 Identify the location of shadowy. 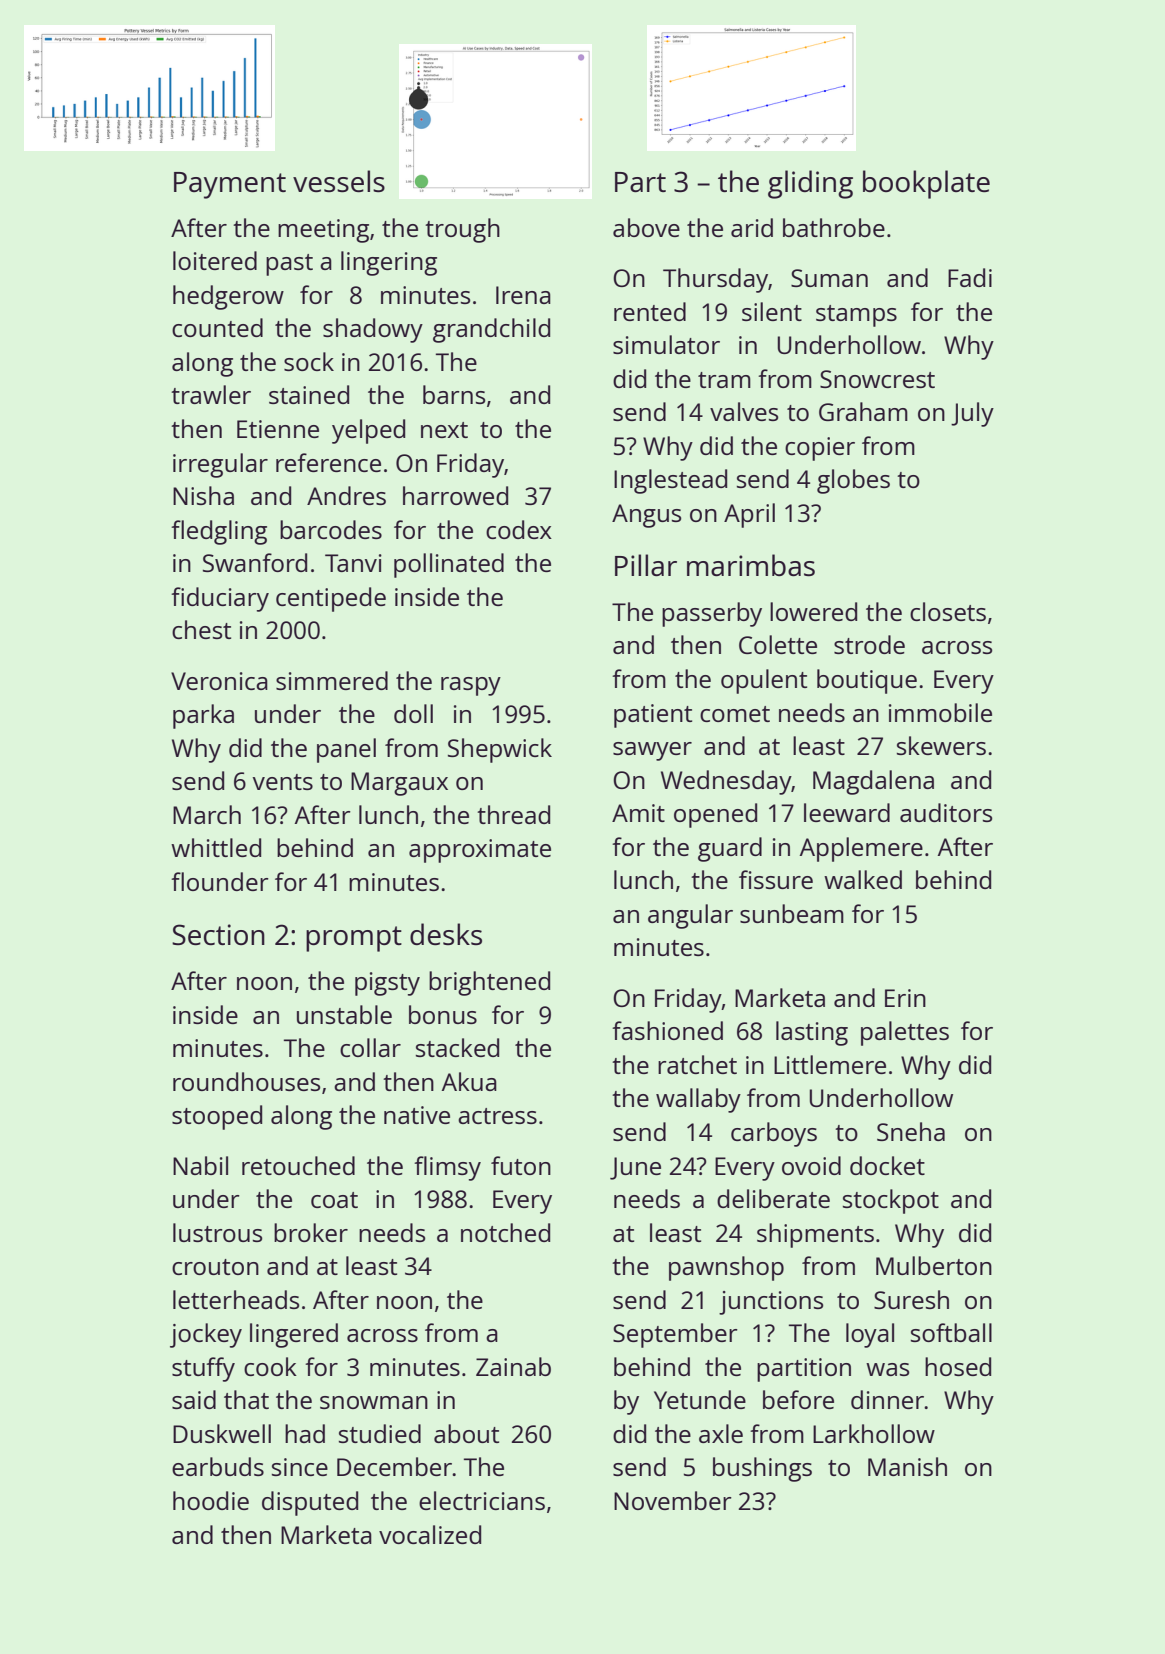
(373, 330).
